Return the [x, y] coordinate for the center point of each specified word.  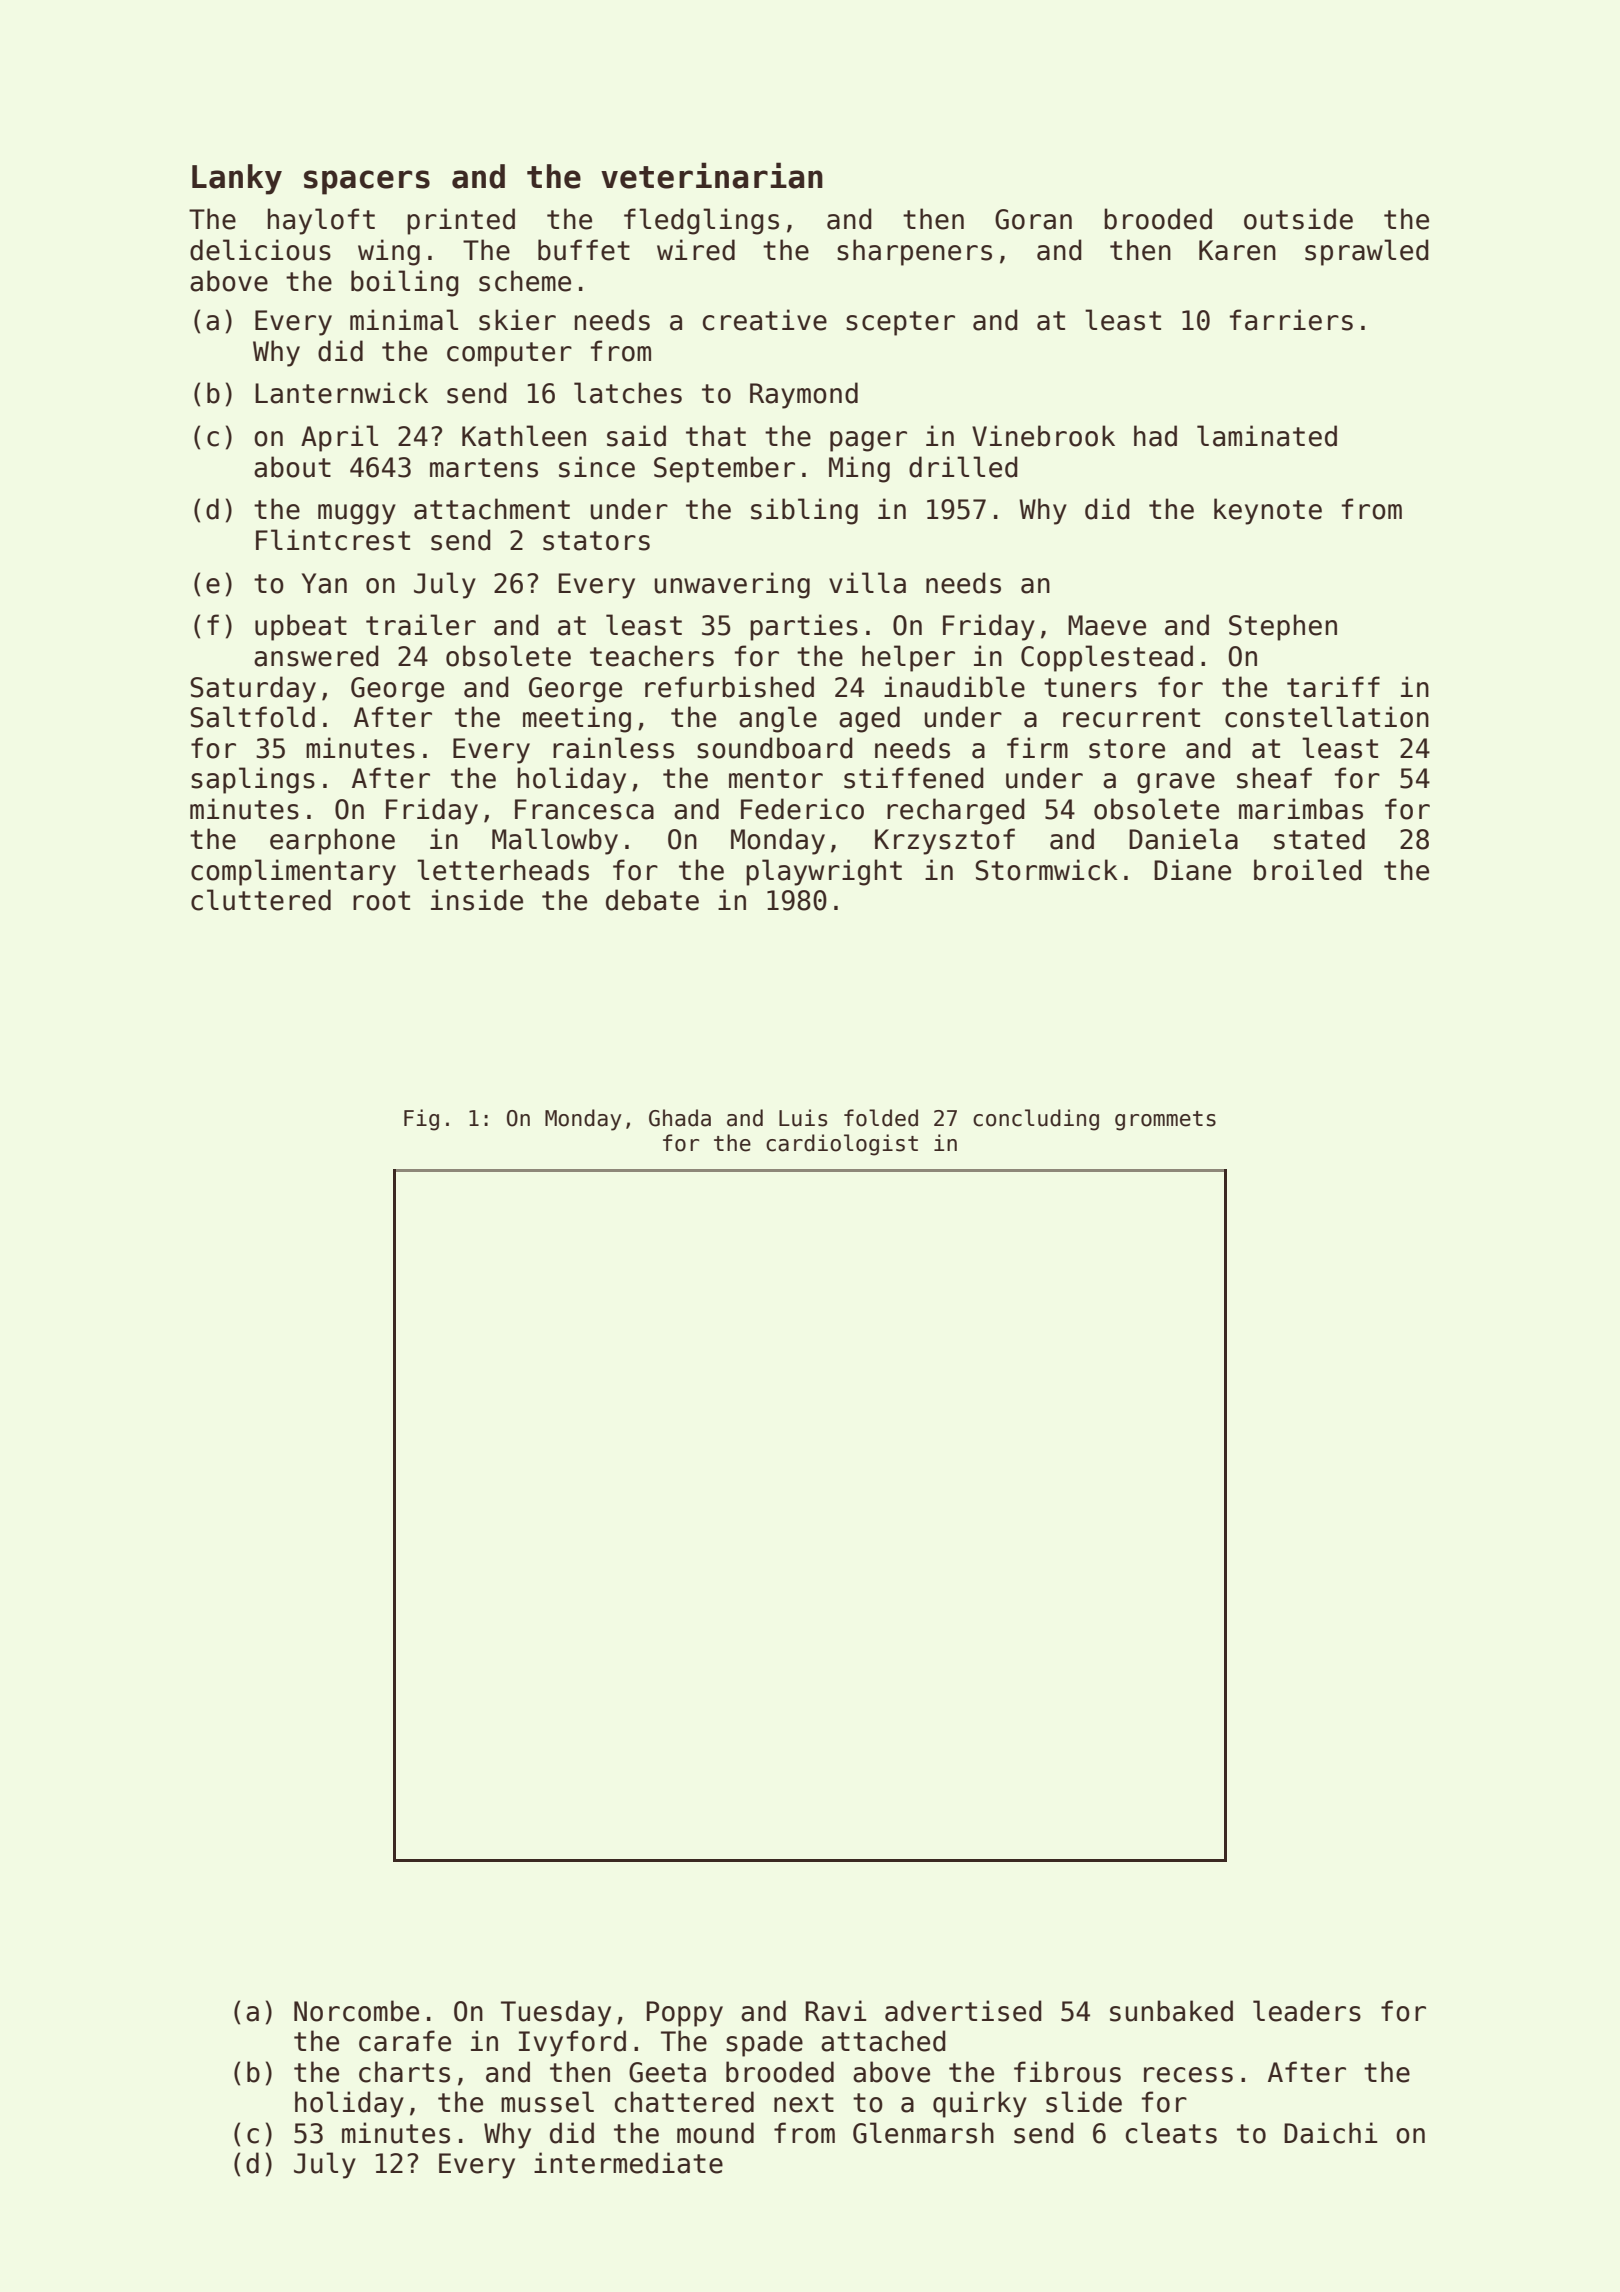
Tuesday [556, 2013]
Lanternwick [341, 393]
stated [1319, 839]
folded [881, 1118]
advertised [963, 2011]
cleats [1171, 2133]
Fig [421, 1120]
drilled [963, 467]
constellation [1327, 717]
